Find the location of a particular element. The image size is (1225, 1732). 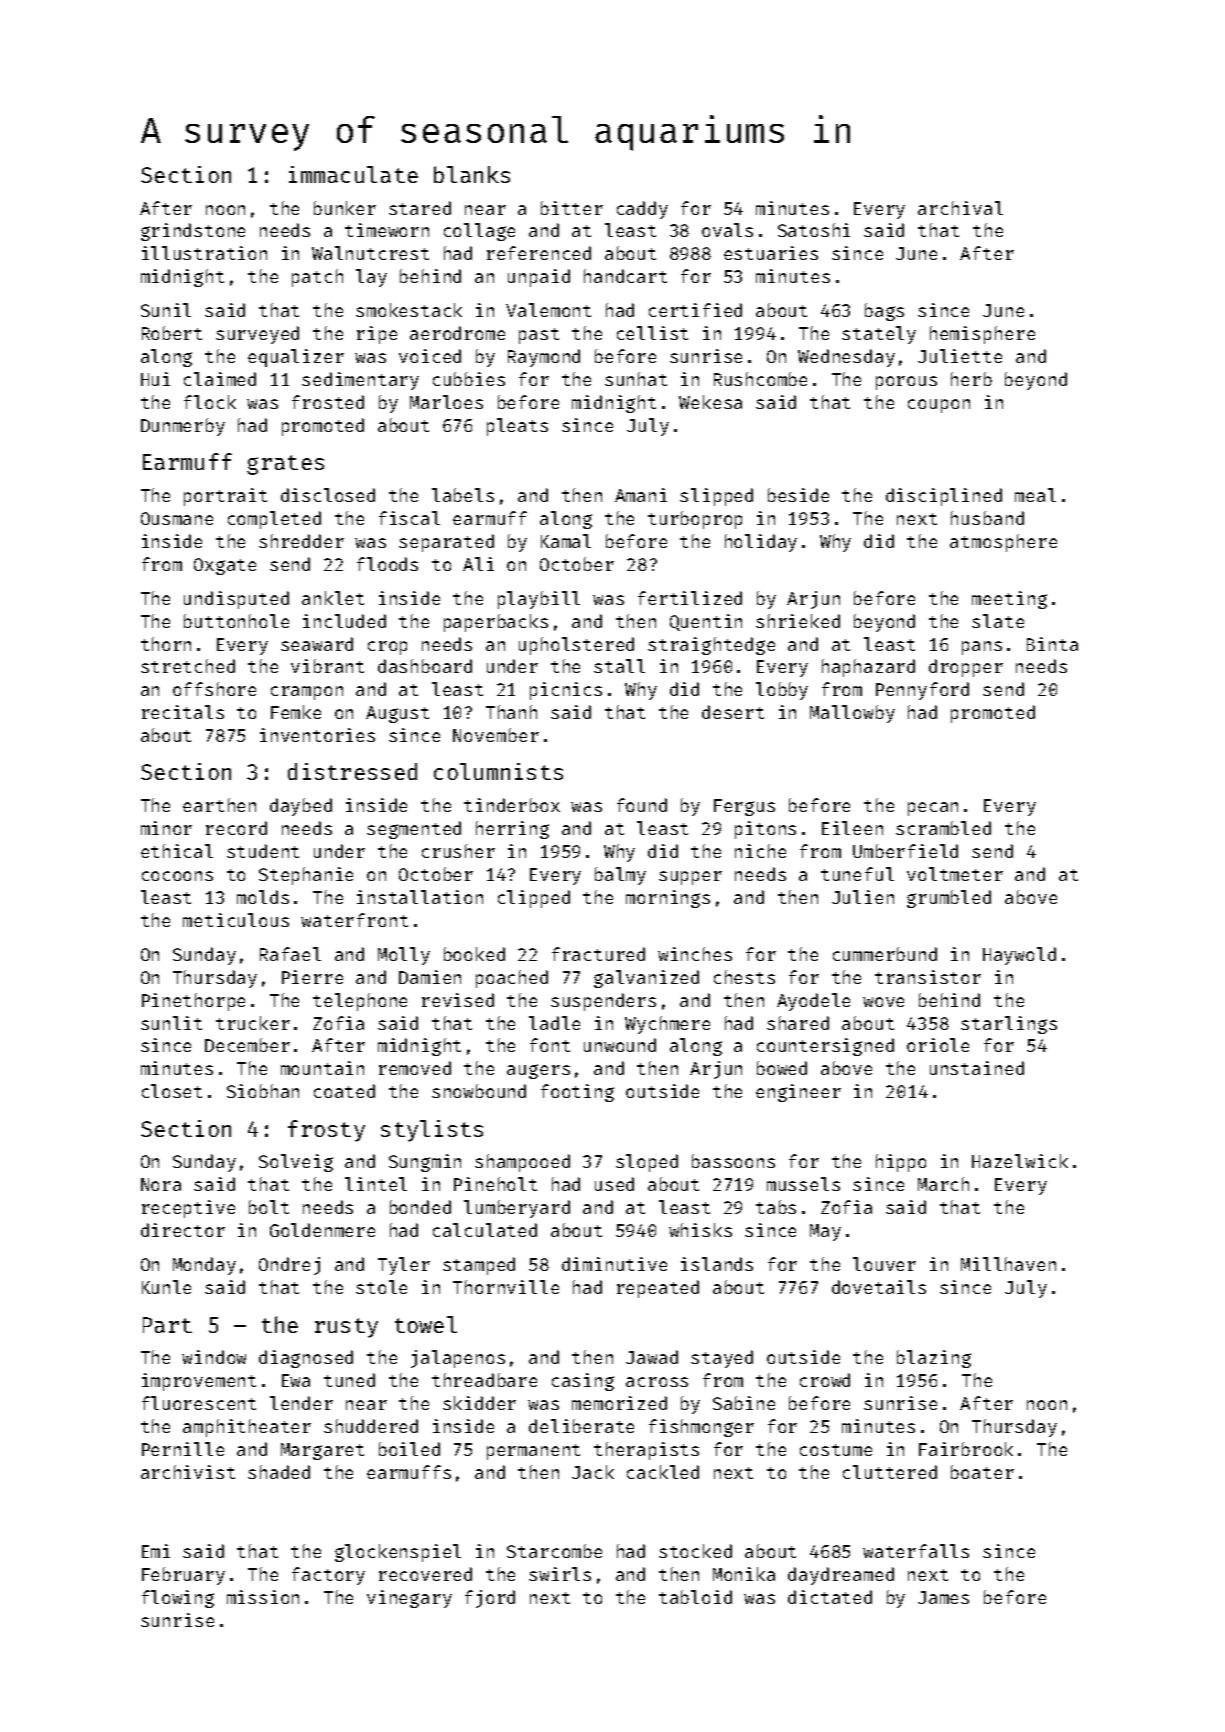

porous is located at coordinates (906, 383).
